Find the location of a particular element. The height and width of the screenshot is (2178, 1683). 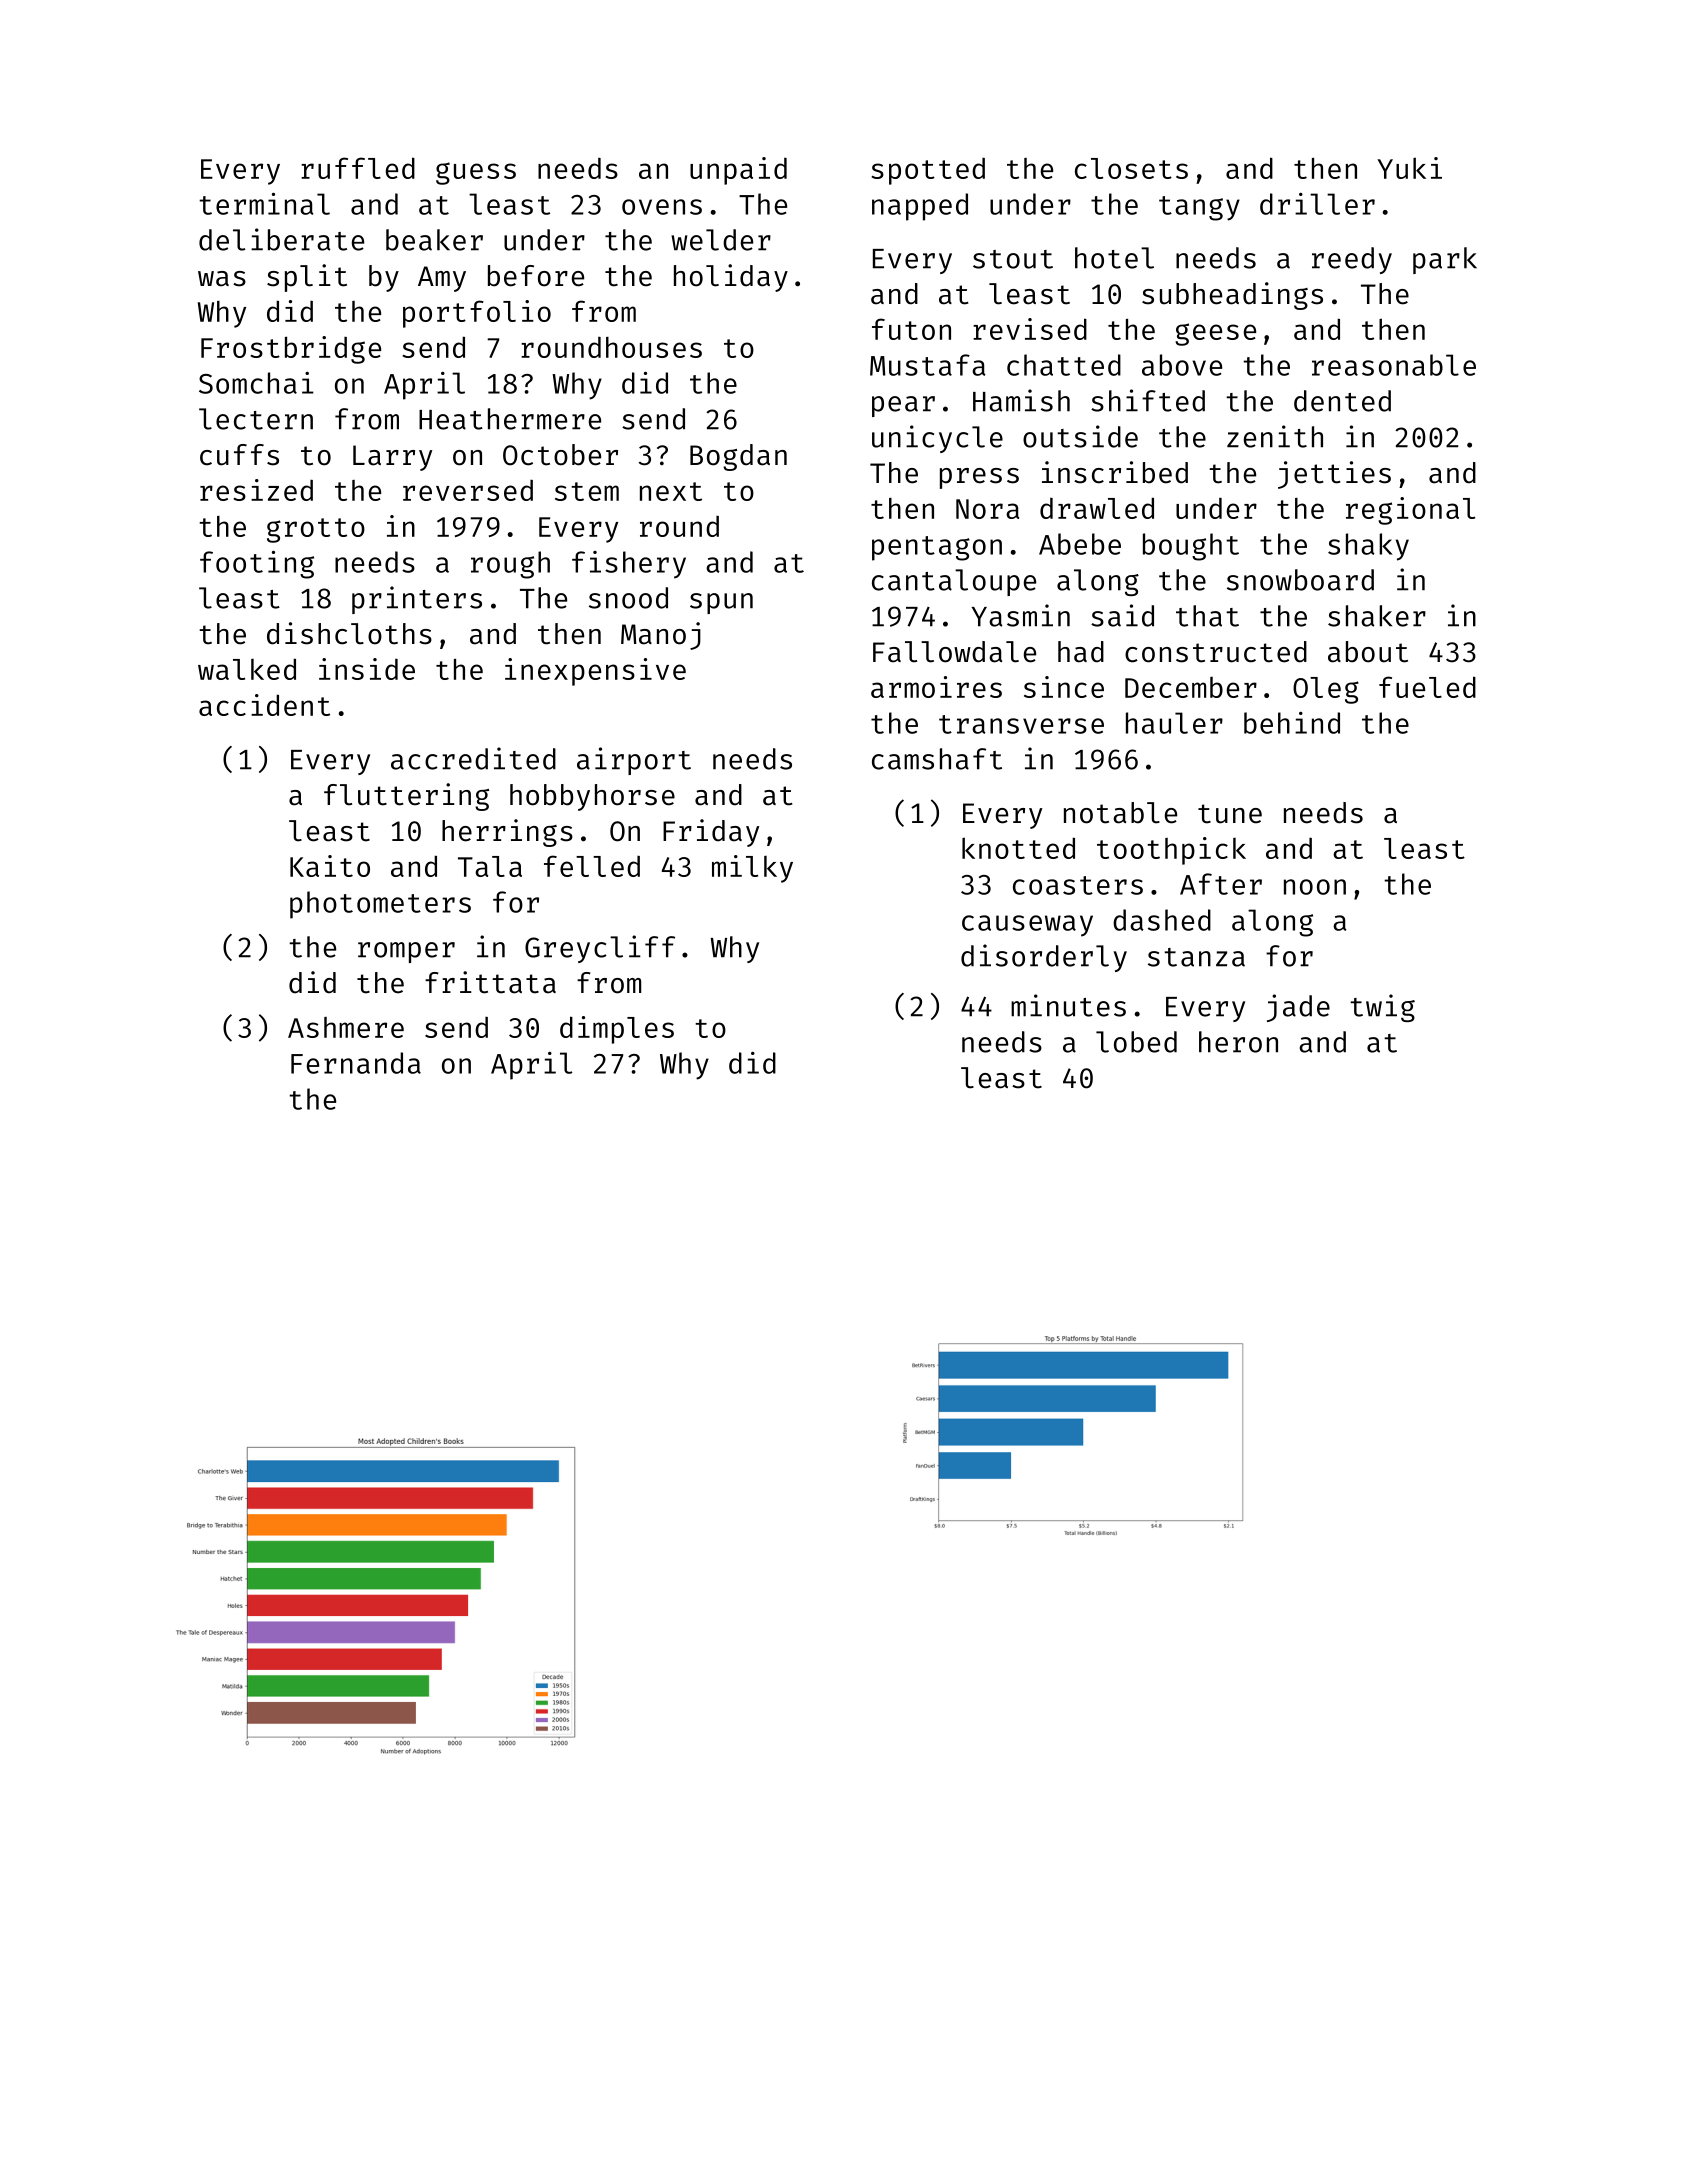

Kaito is located at coordinates (330, 866).
